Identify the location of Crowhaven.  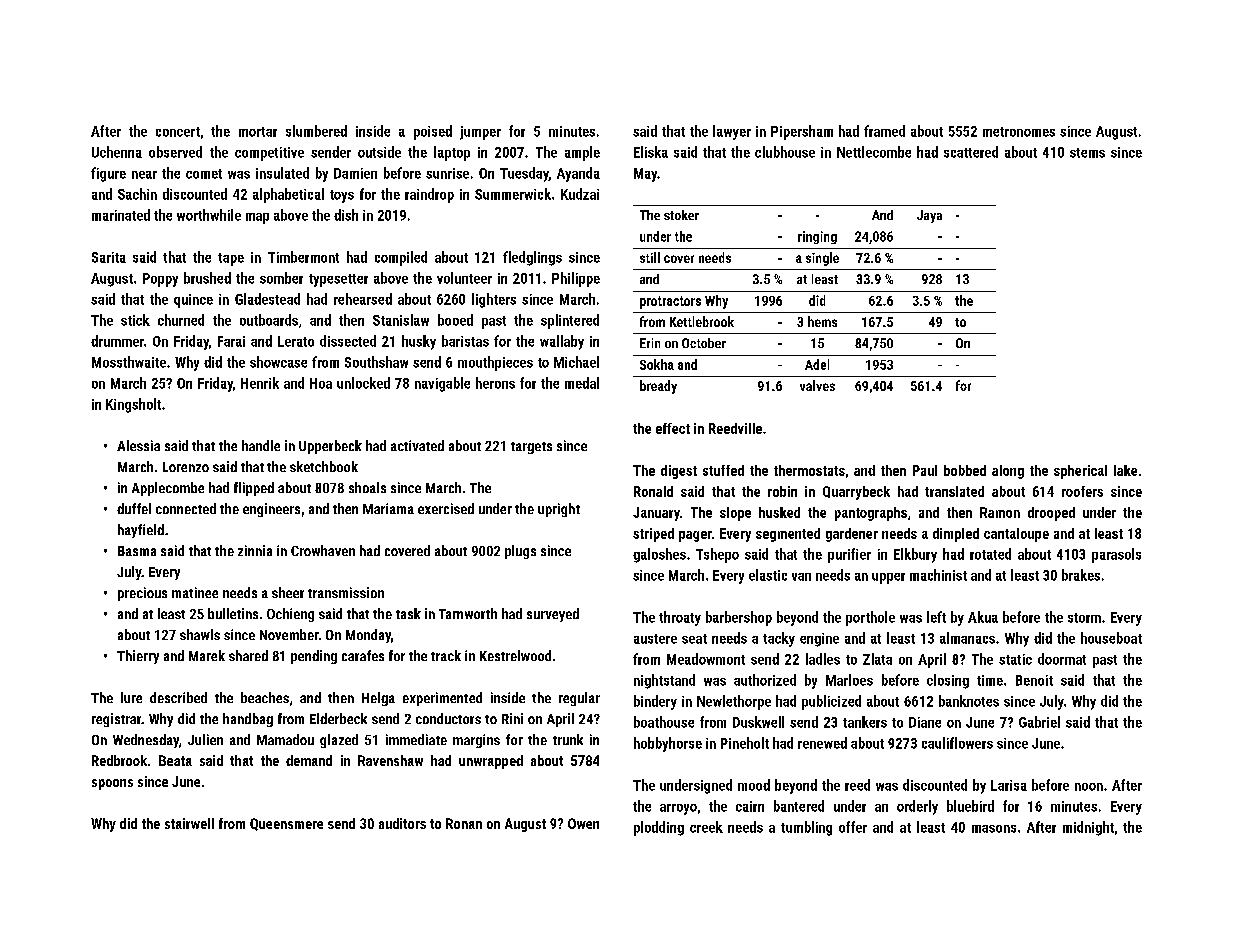
(323, 550).
